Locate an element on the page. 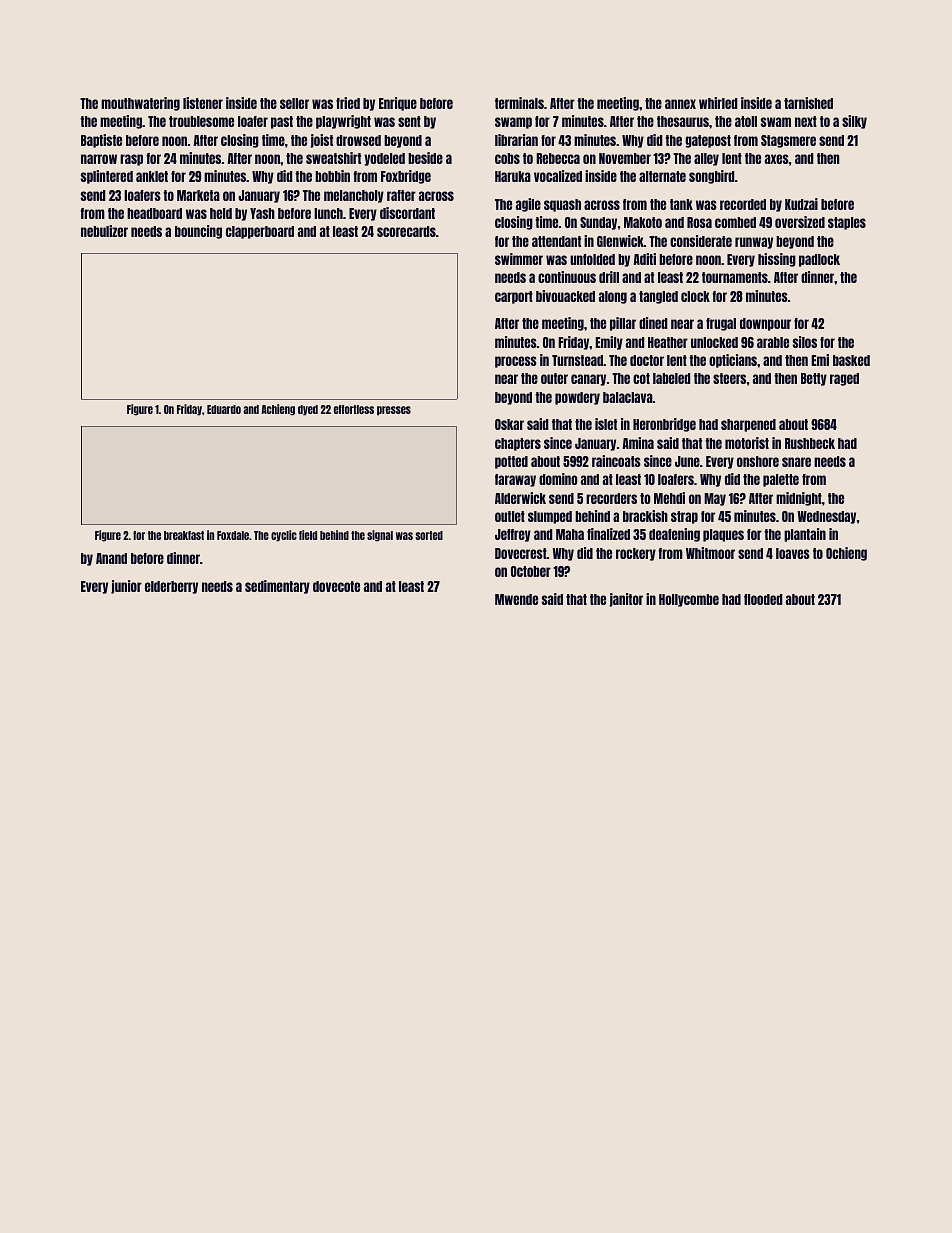 This page has height=1233, width=952. Heather is located at coordinates (668, 342).
